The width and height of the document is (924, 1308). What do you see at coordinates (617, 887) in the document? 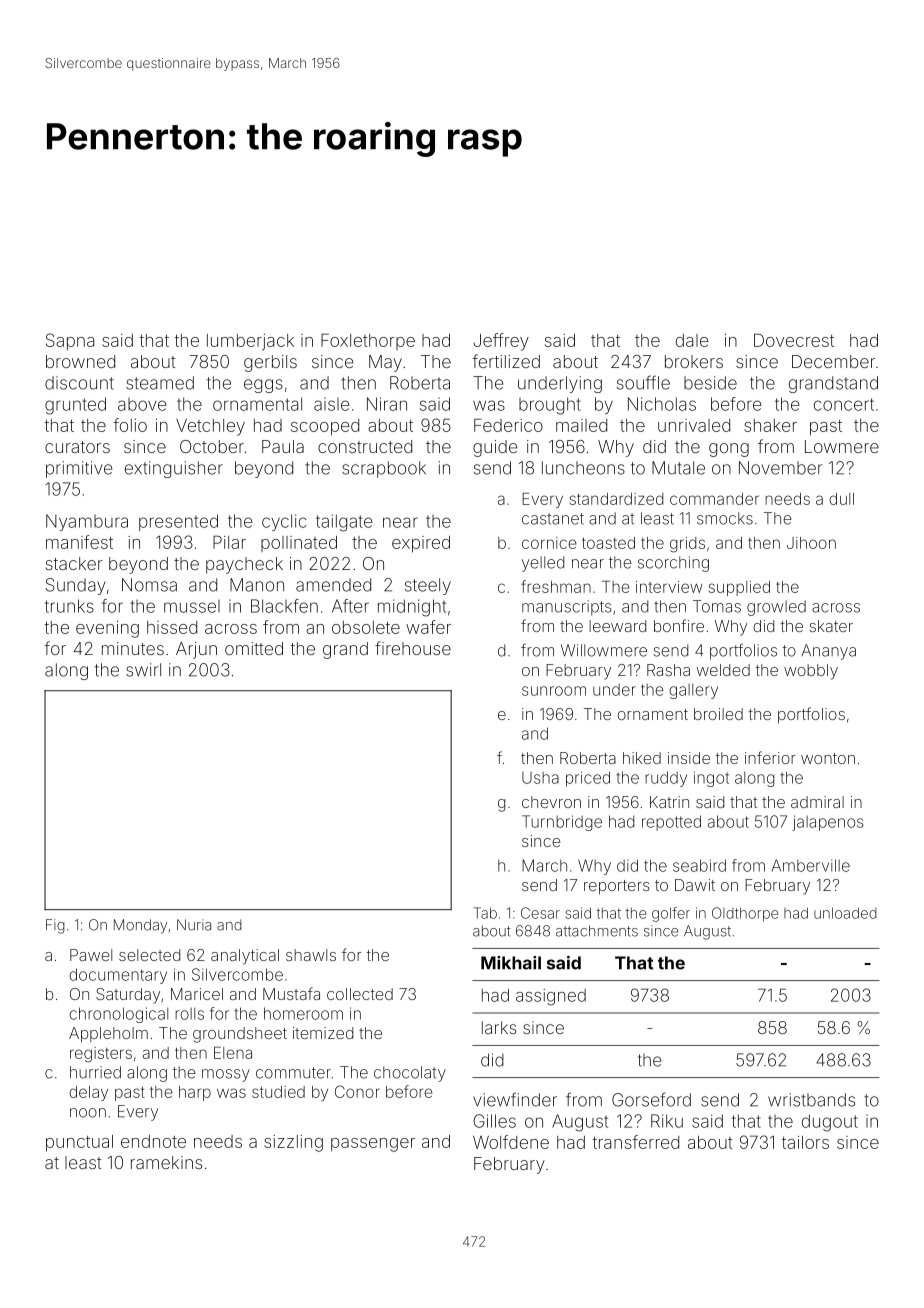
I see `reporters` at bounding box center [617, 887].
